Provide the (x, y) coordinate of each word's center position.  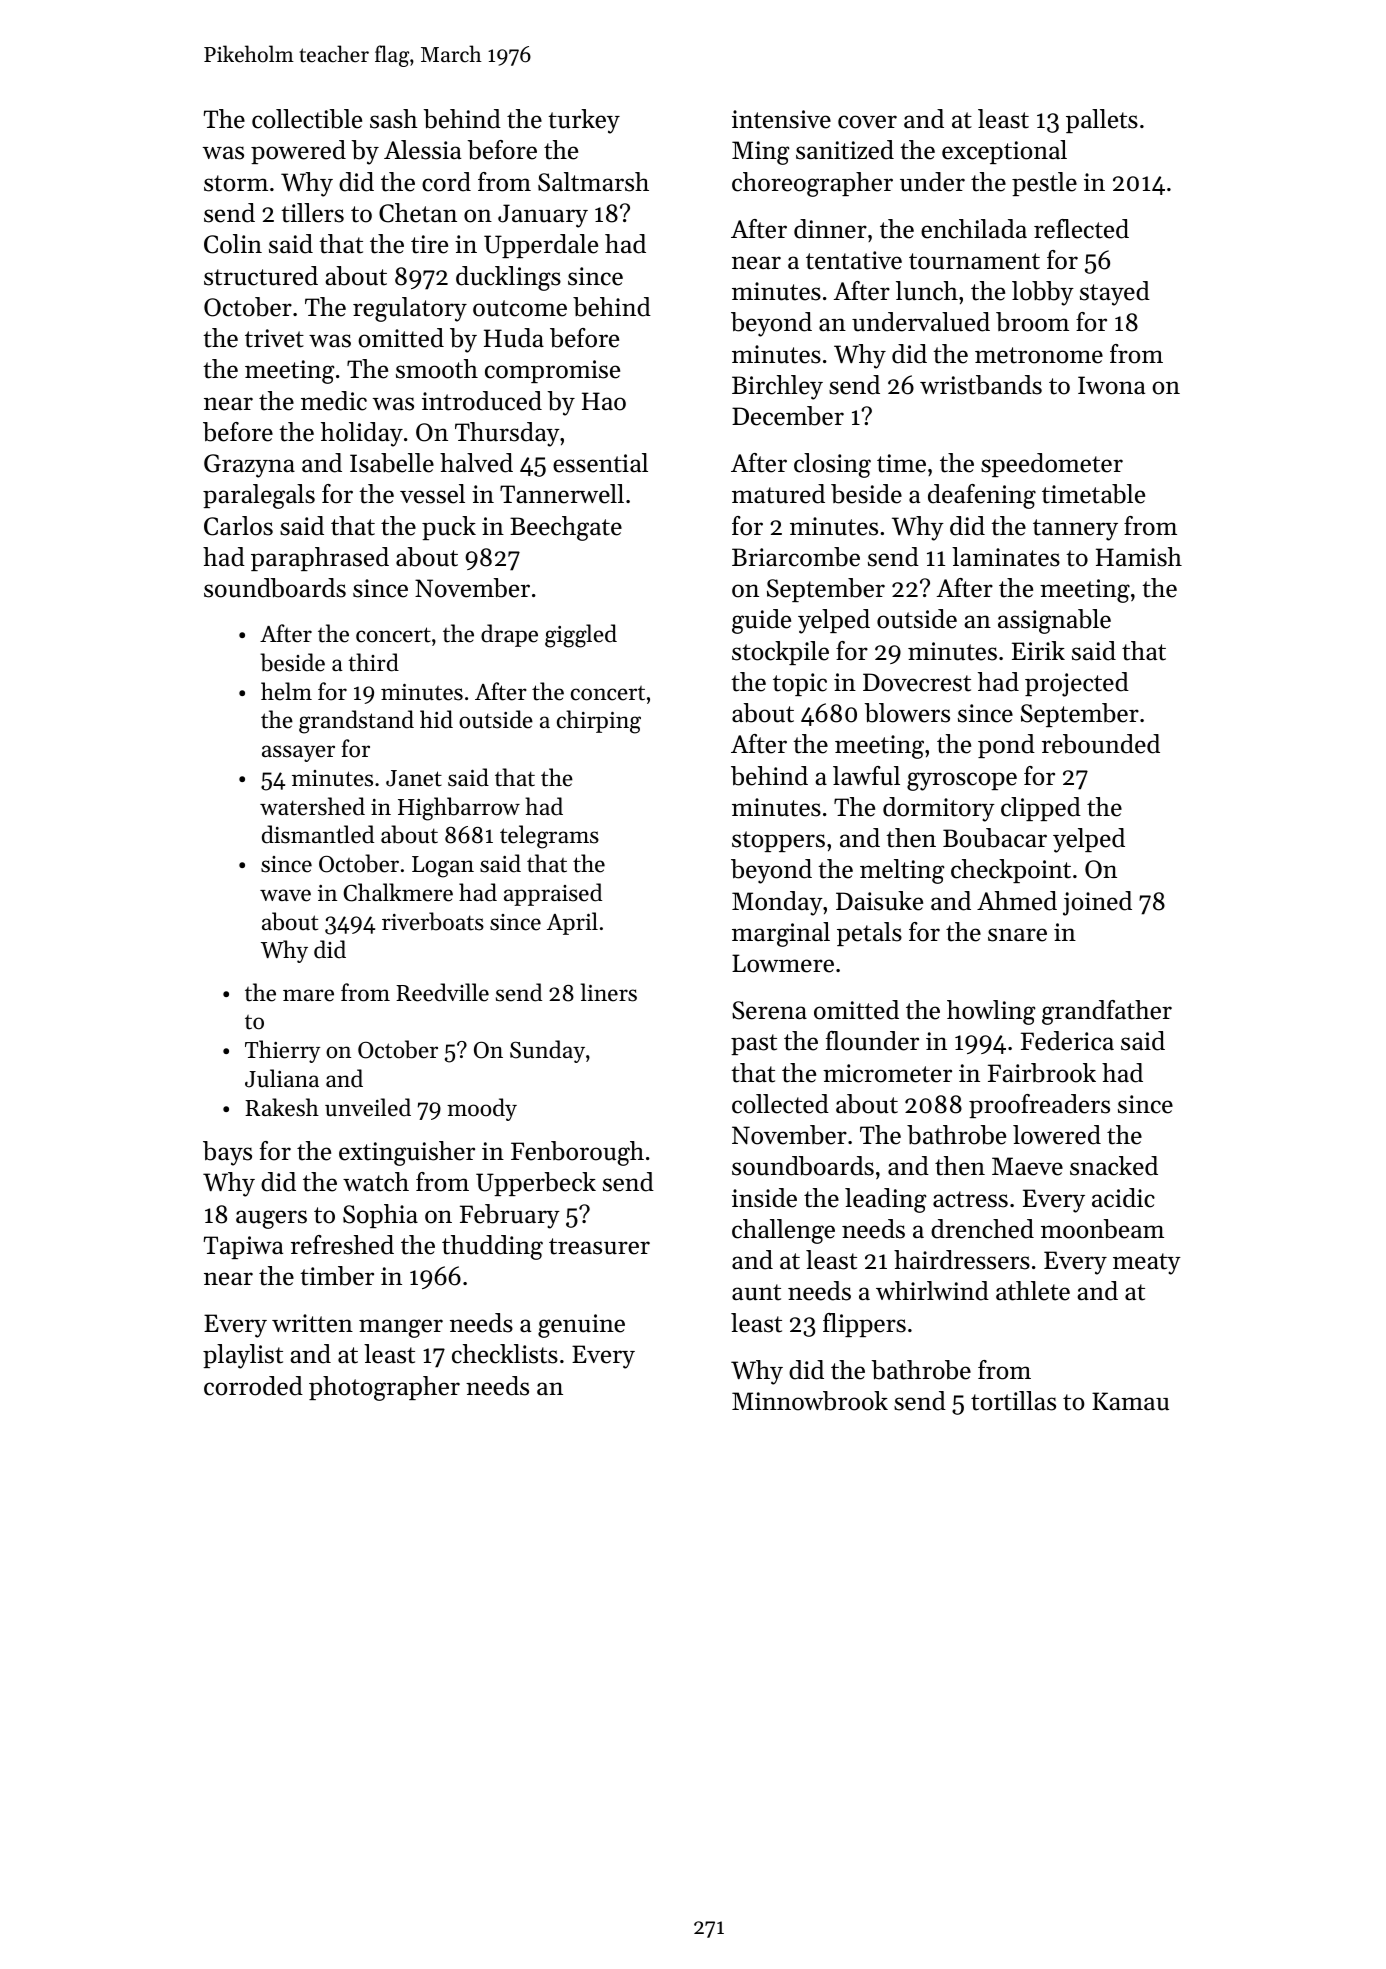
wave (285, 895)
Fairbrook (1042, 1073)
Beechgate (566, 528)
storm (236, 183)
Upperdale (541, 246)
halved (476, 463)
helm (286, 691)
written (312, 1323)
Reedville (442, 992)
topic (800, 684)
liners (609, 992)
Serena (769, 1010)
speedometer (1052, 465)
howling (991, 1012)
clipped (1041, 809)
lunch (927, 291)
